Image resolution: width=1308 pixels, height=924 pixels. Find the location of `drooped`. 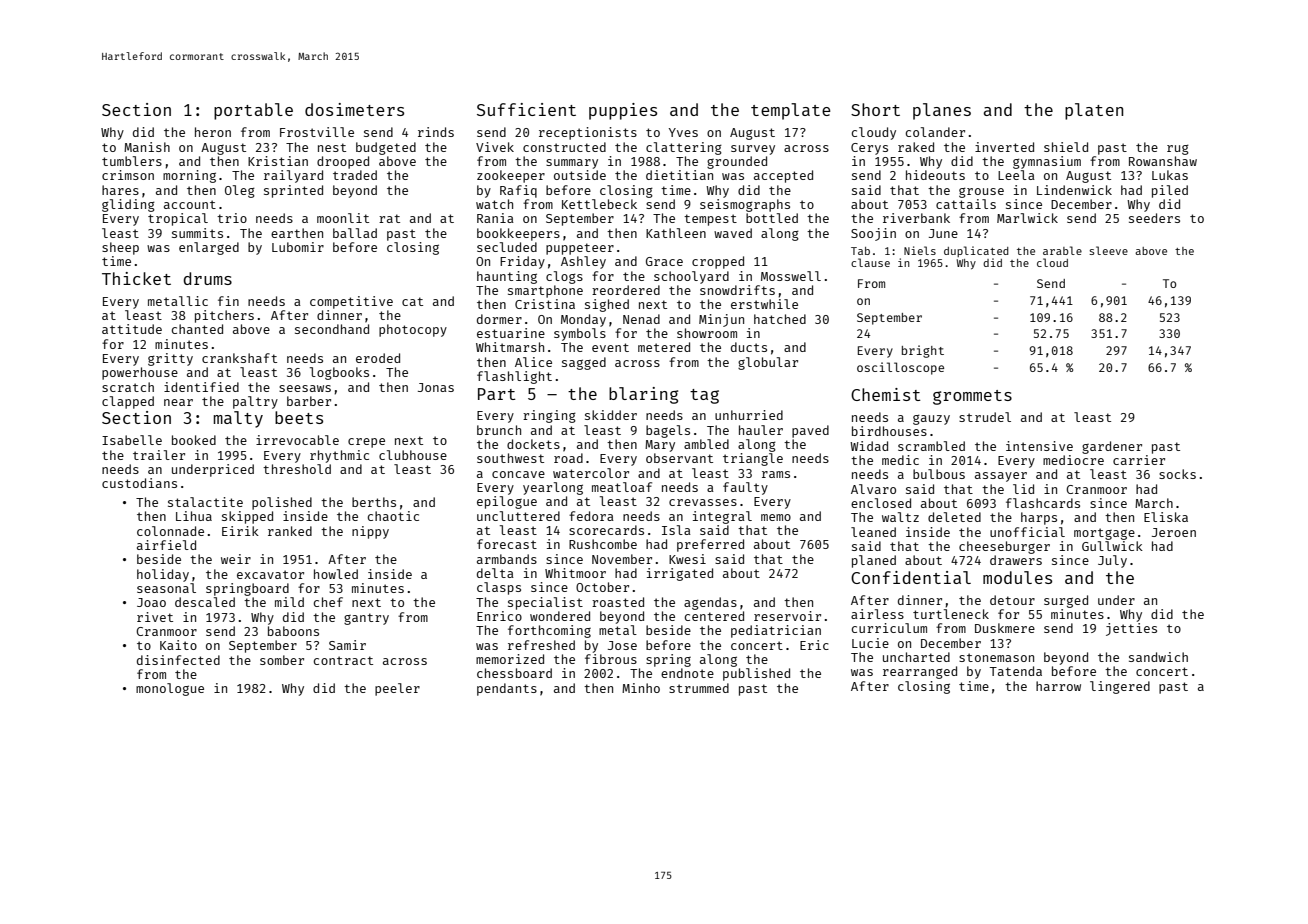

drooped is located at coordinates (343, 162).
